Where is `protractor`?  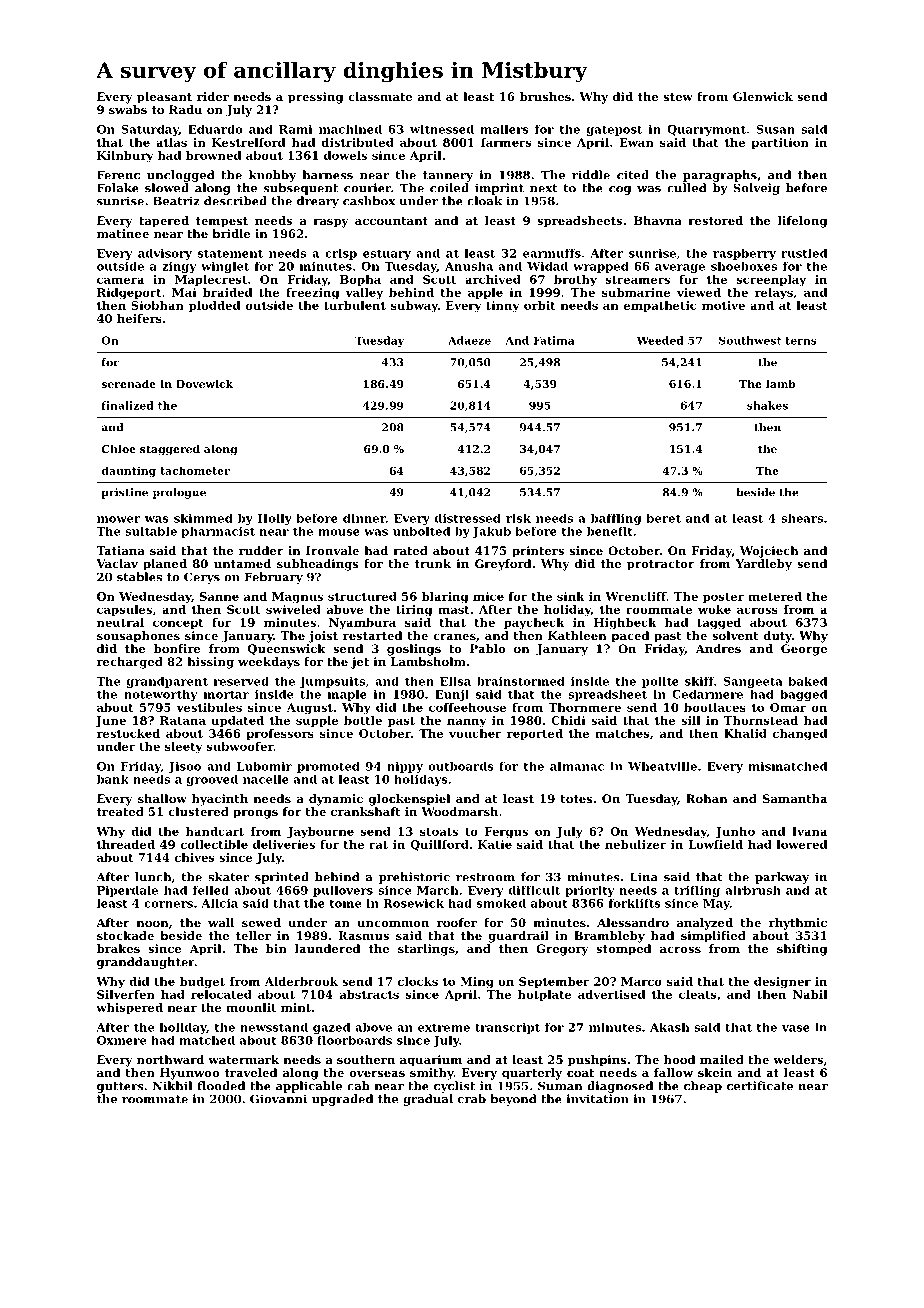
protractor is located at coordinates (661, 565).
